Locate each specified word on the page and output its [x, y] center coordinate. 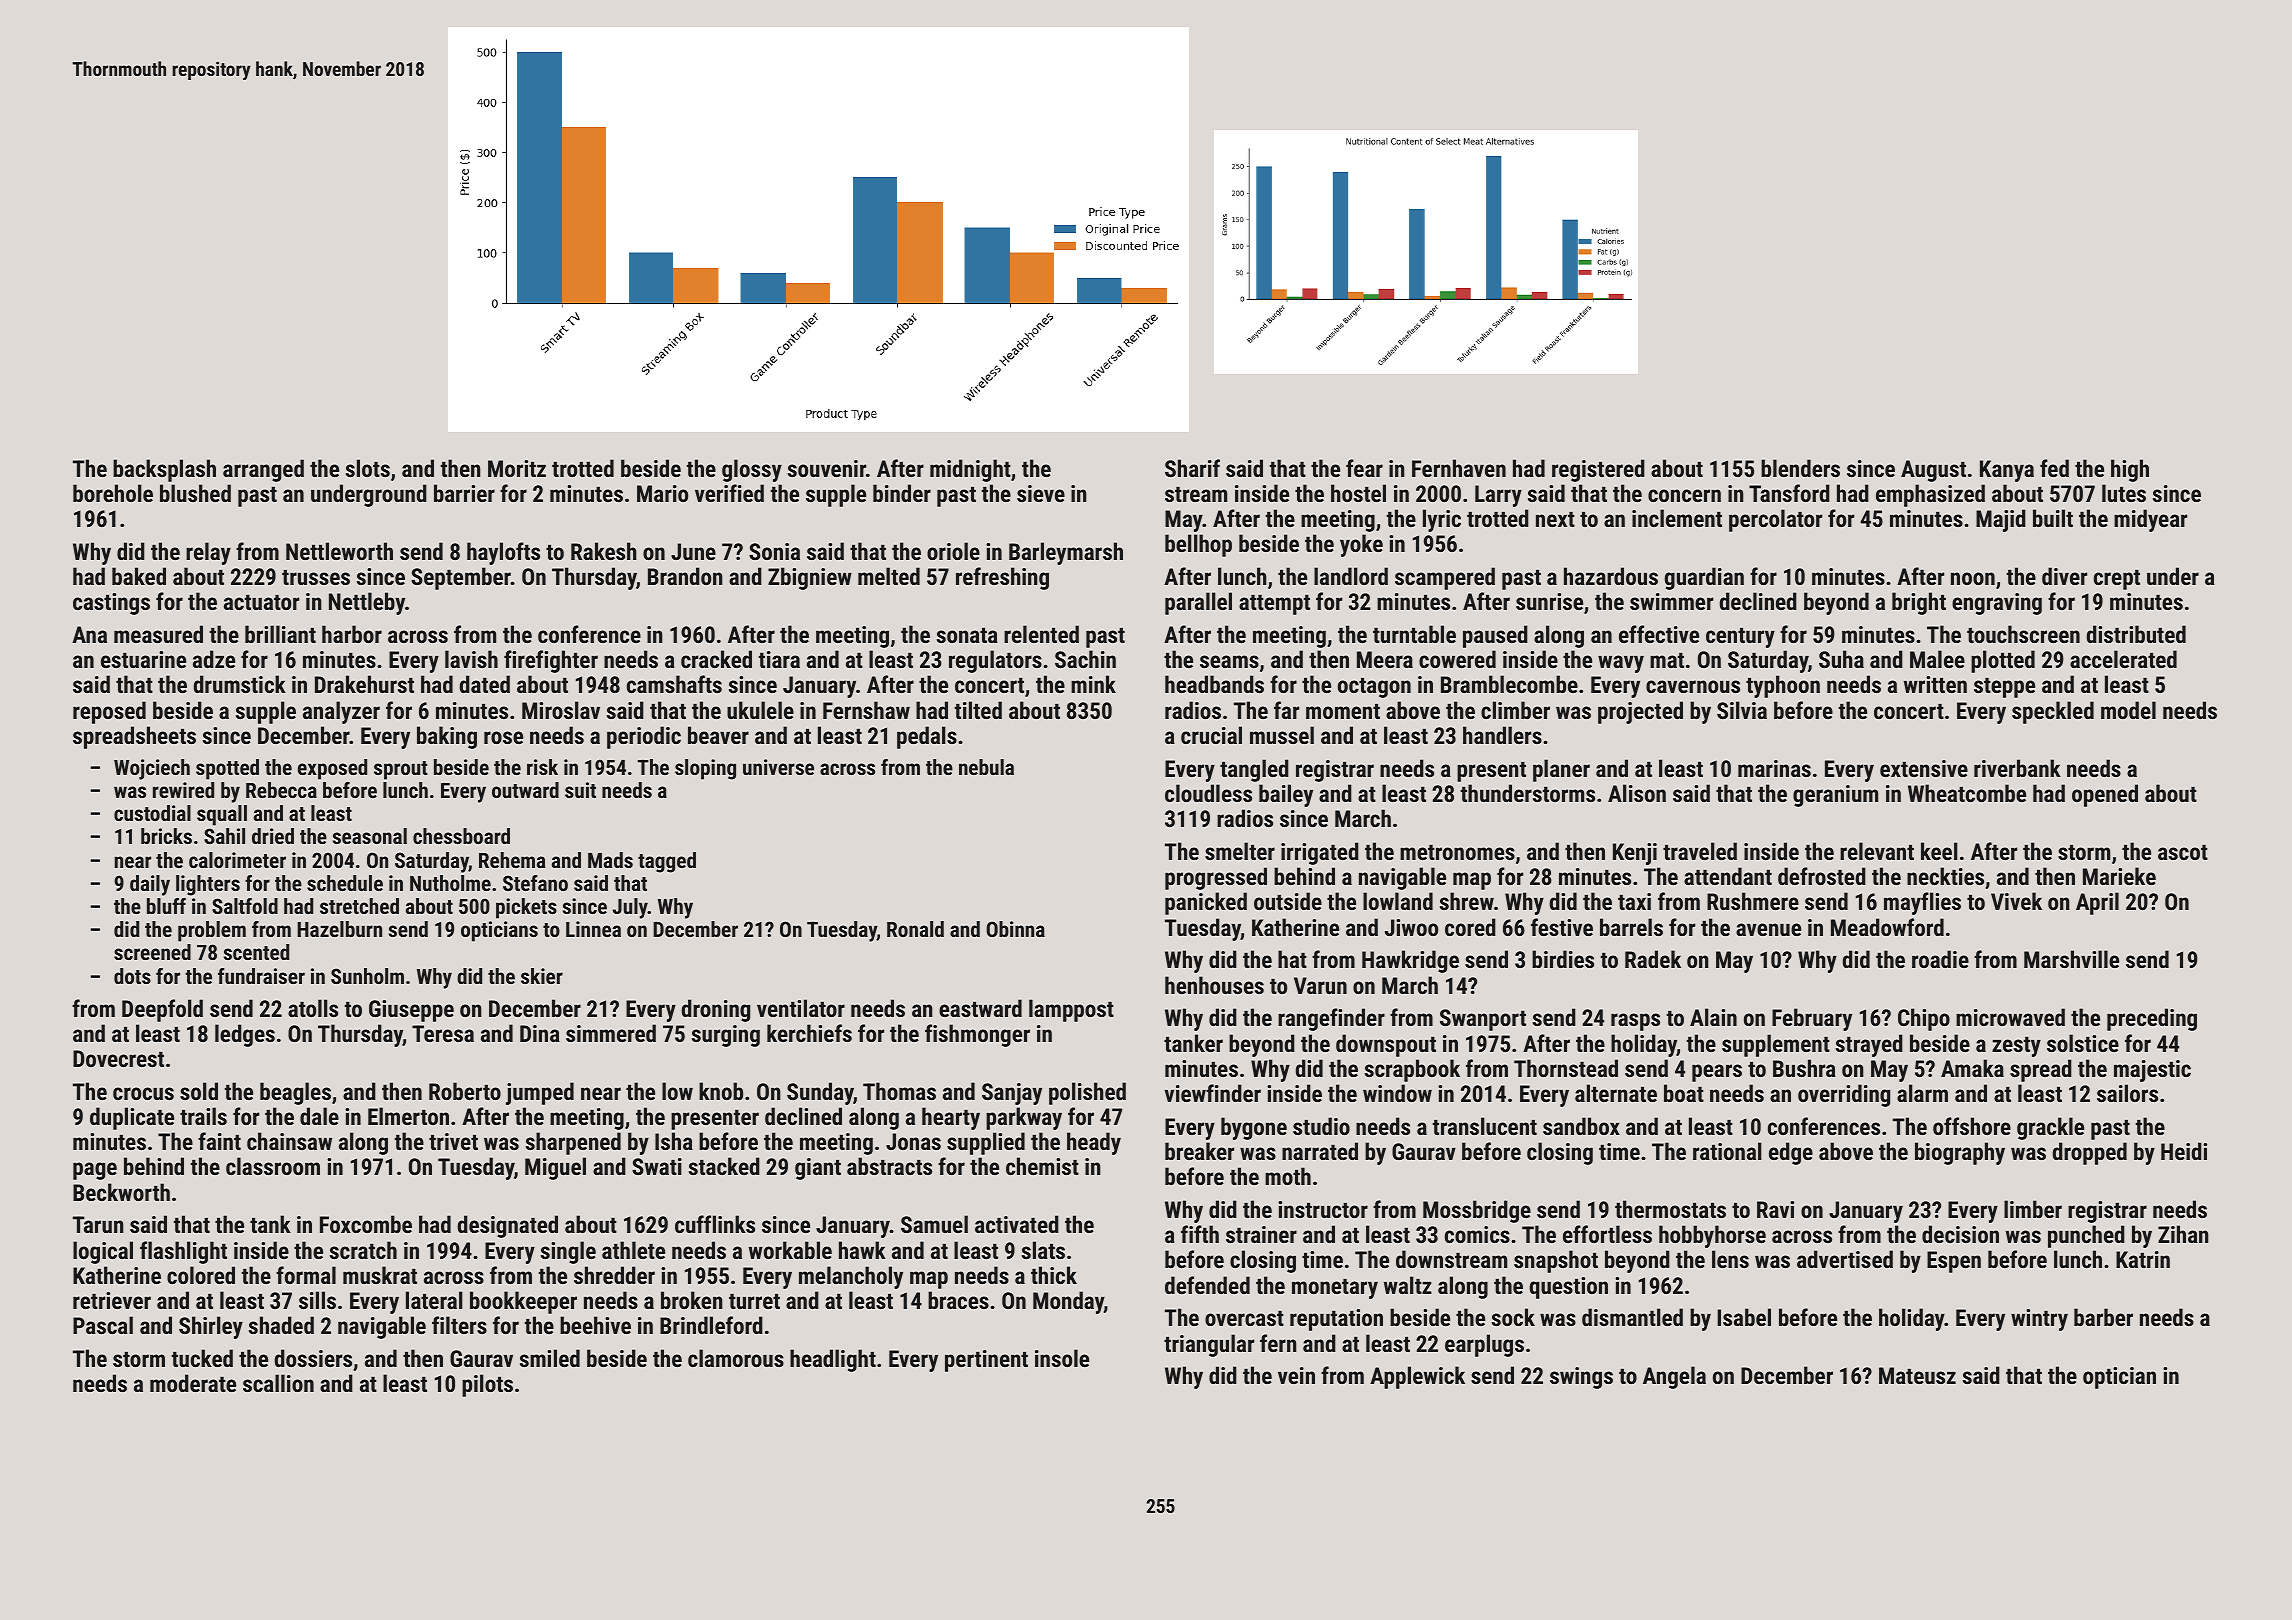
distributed [2136, 634]
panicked [1206, 903]
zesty [2016, 1046]
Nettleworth [339, 551]
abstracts [889, 1166]
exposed [332, 769]
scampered [1445, 578]
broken [692, 1300]
